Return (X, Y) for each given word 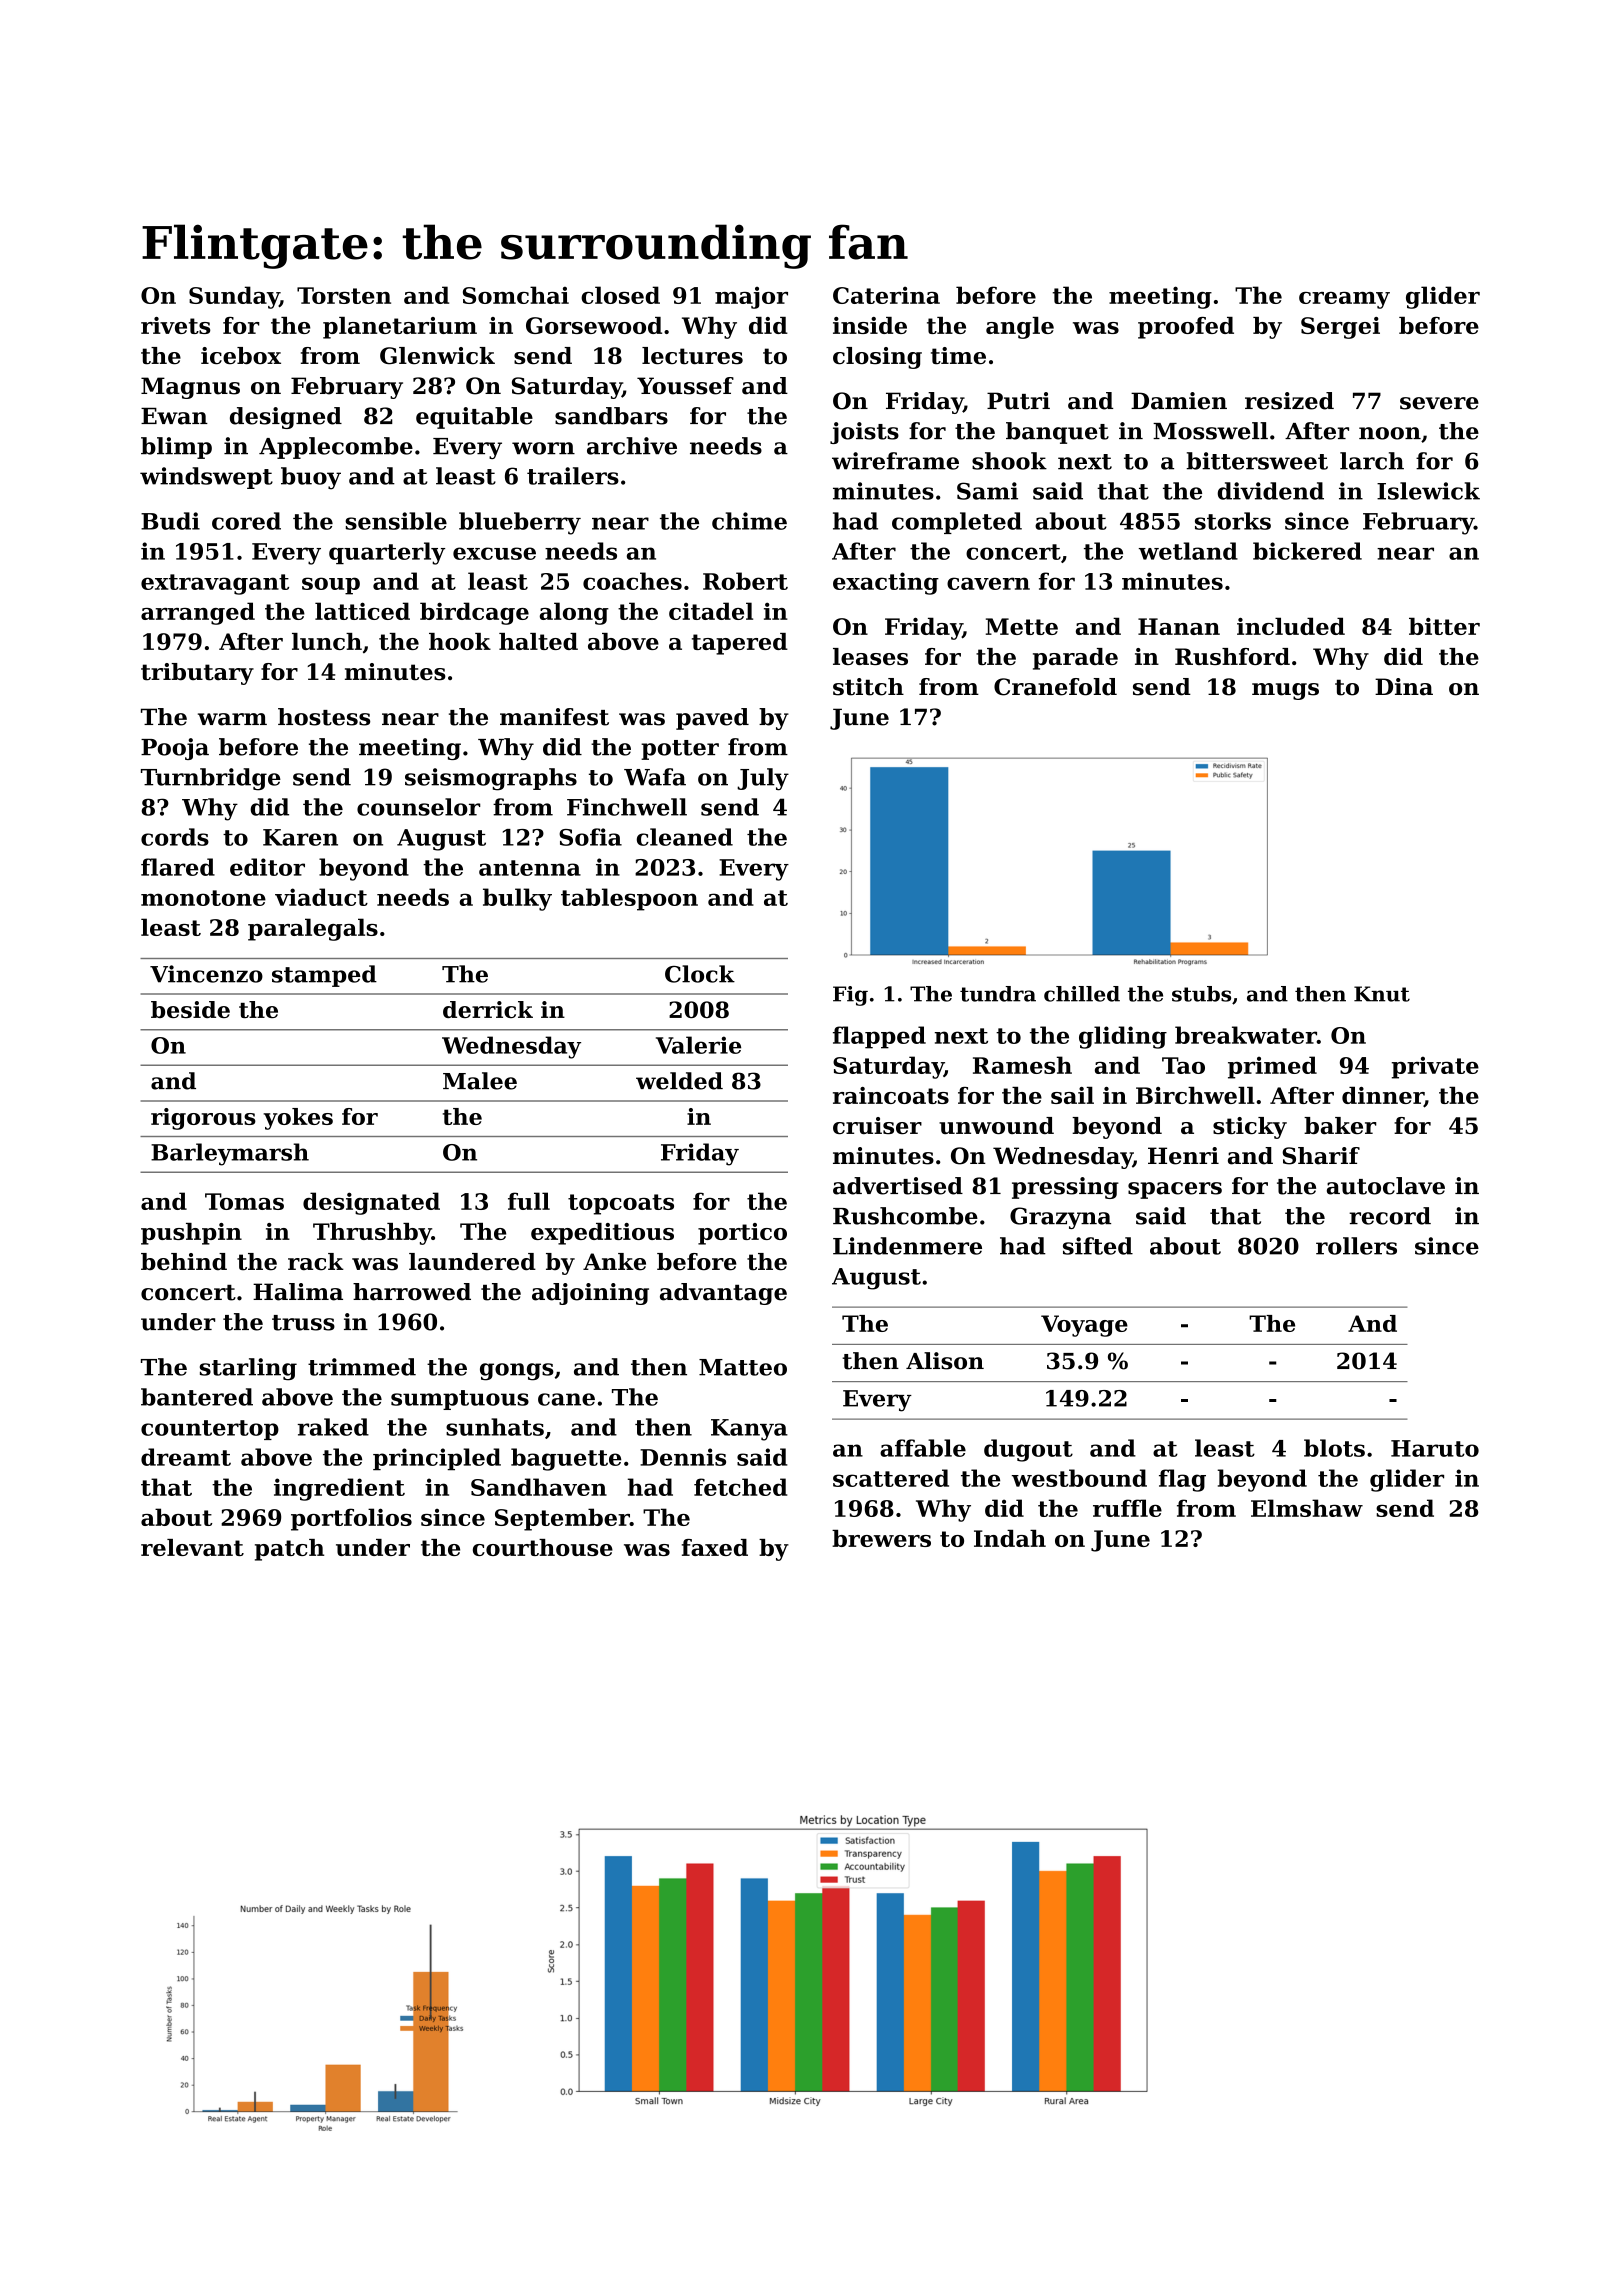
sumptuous (460, 1400)
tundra (998, 994)
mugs (1285, 691)
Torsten (344, 295)
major (751, 298)
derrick (488, 1009)
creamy (1344, 300)
